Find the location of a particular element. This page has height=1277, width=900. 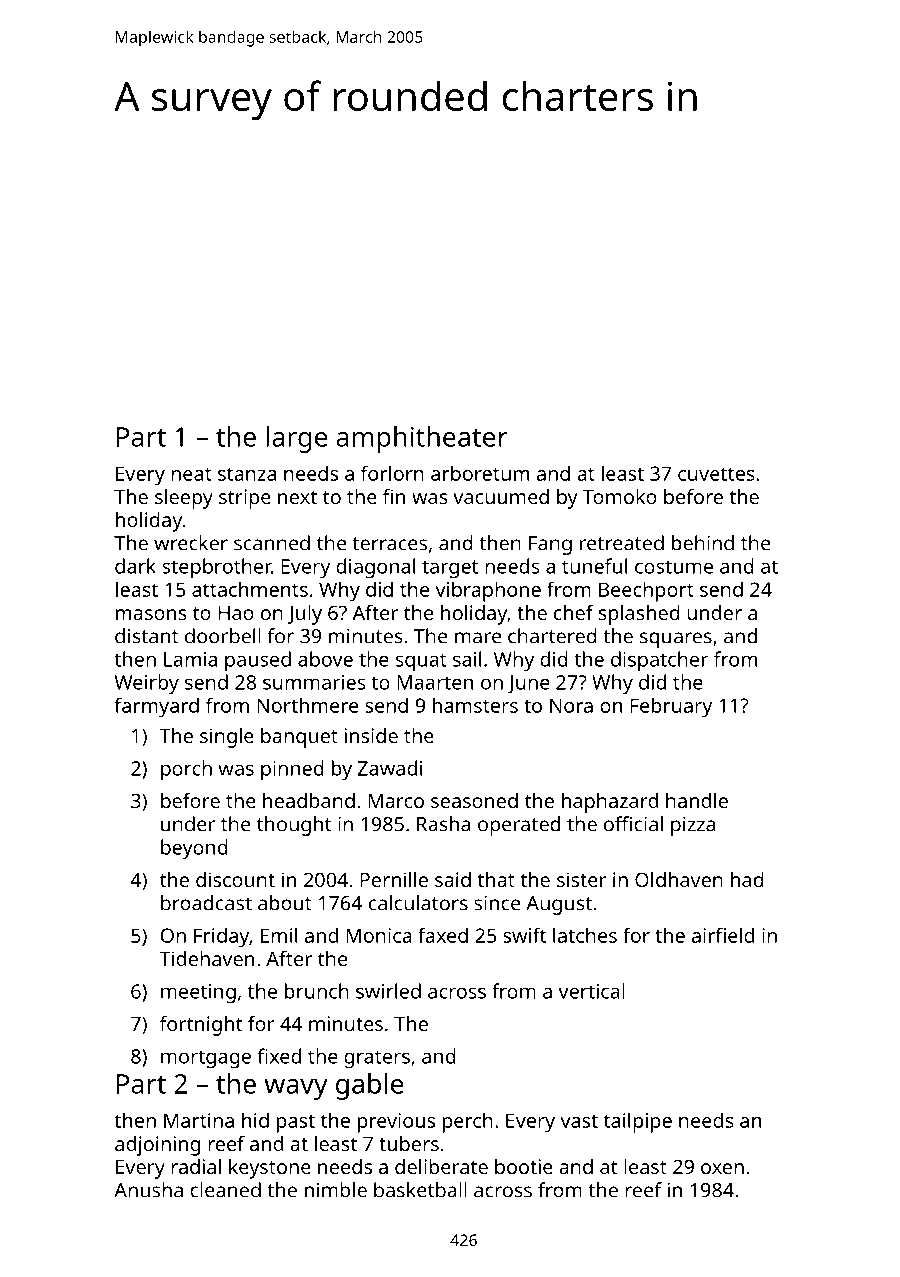

amphitheater is located at coordinates (422, 439).
